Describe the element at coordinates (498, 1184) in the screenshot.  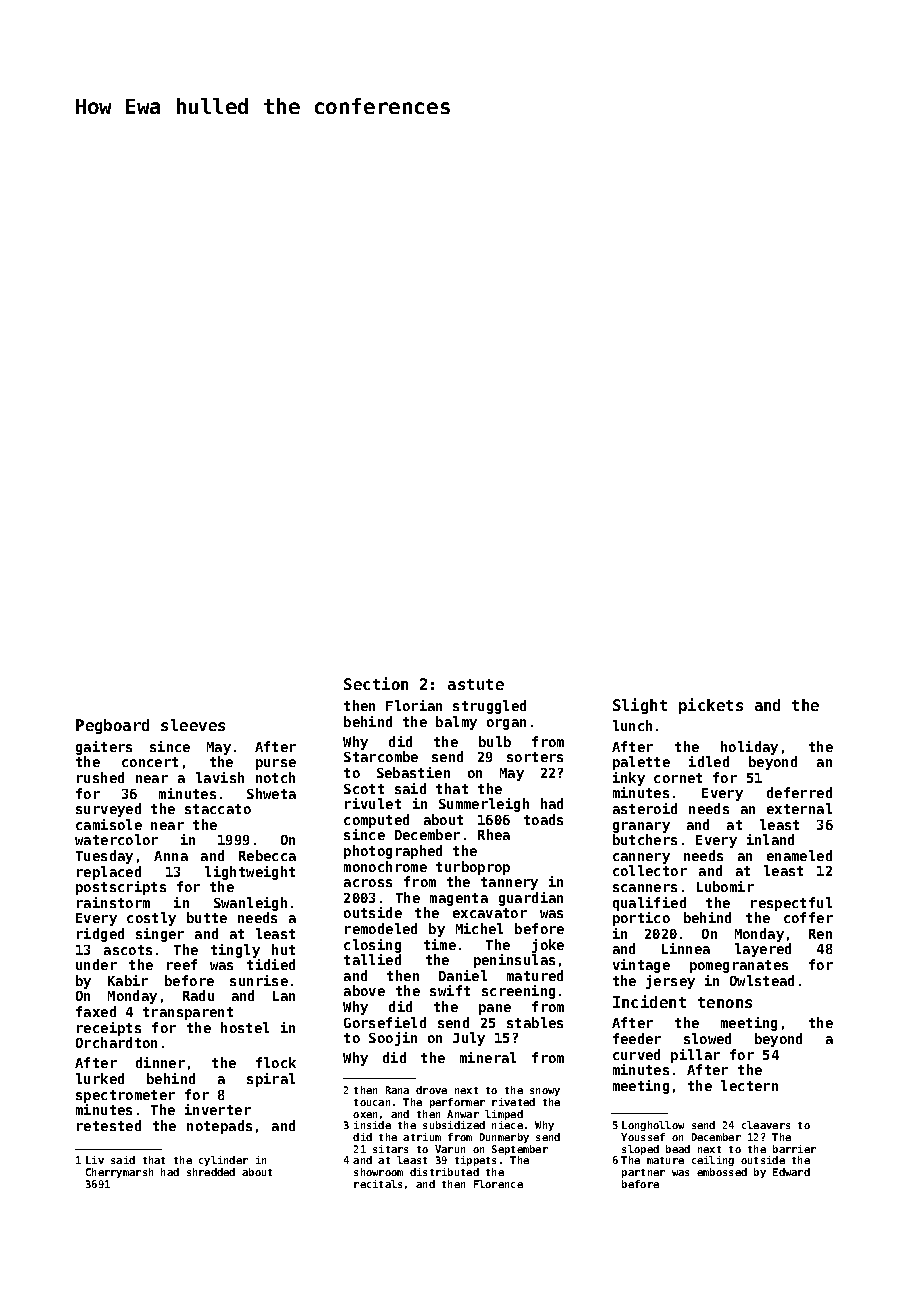
I see `Florence` at that location.
